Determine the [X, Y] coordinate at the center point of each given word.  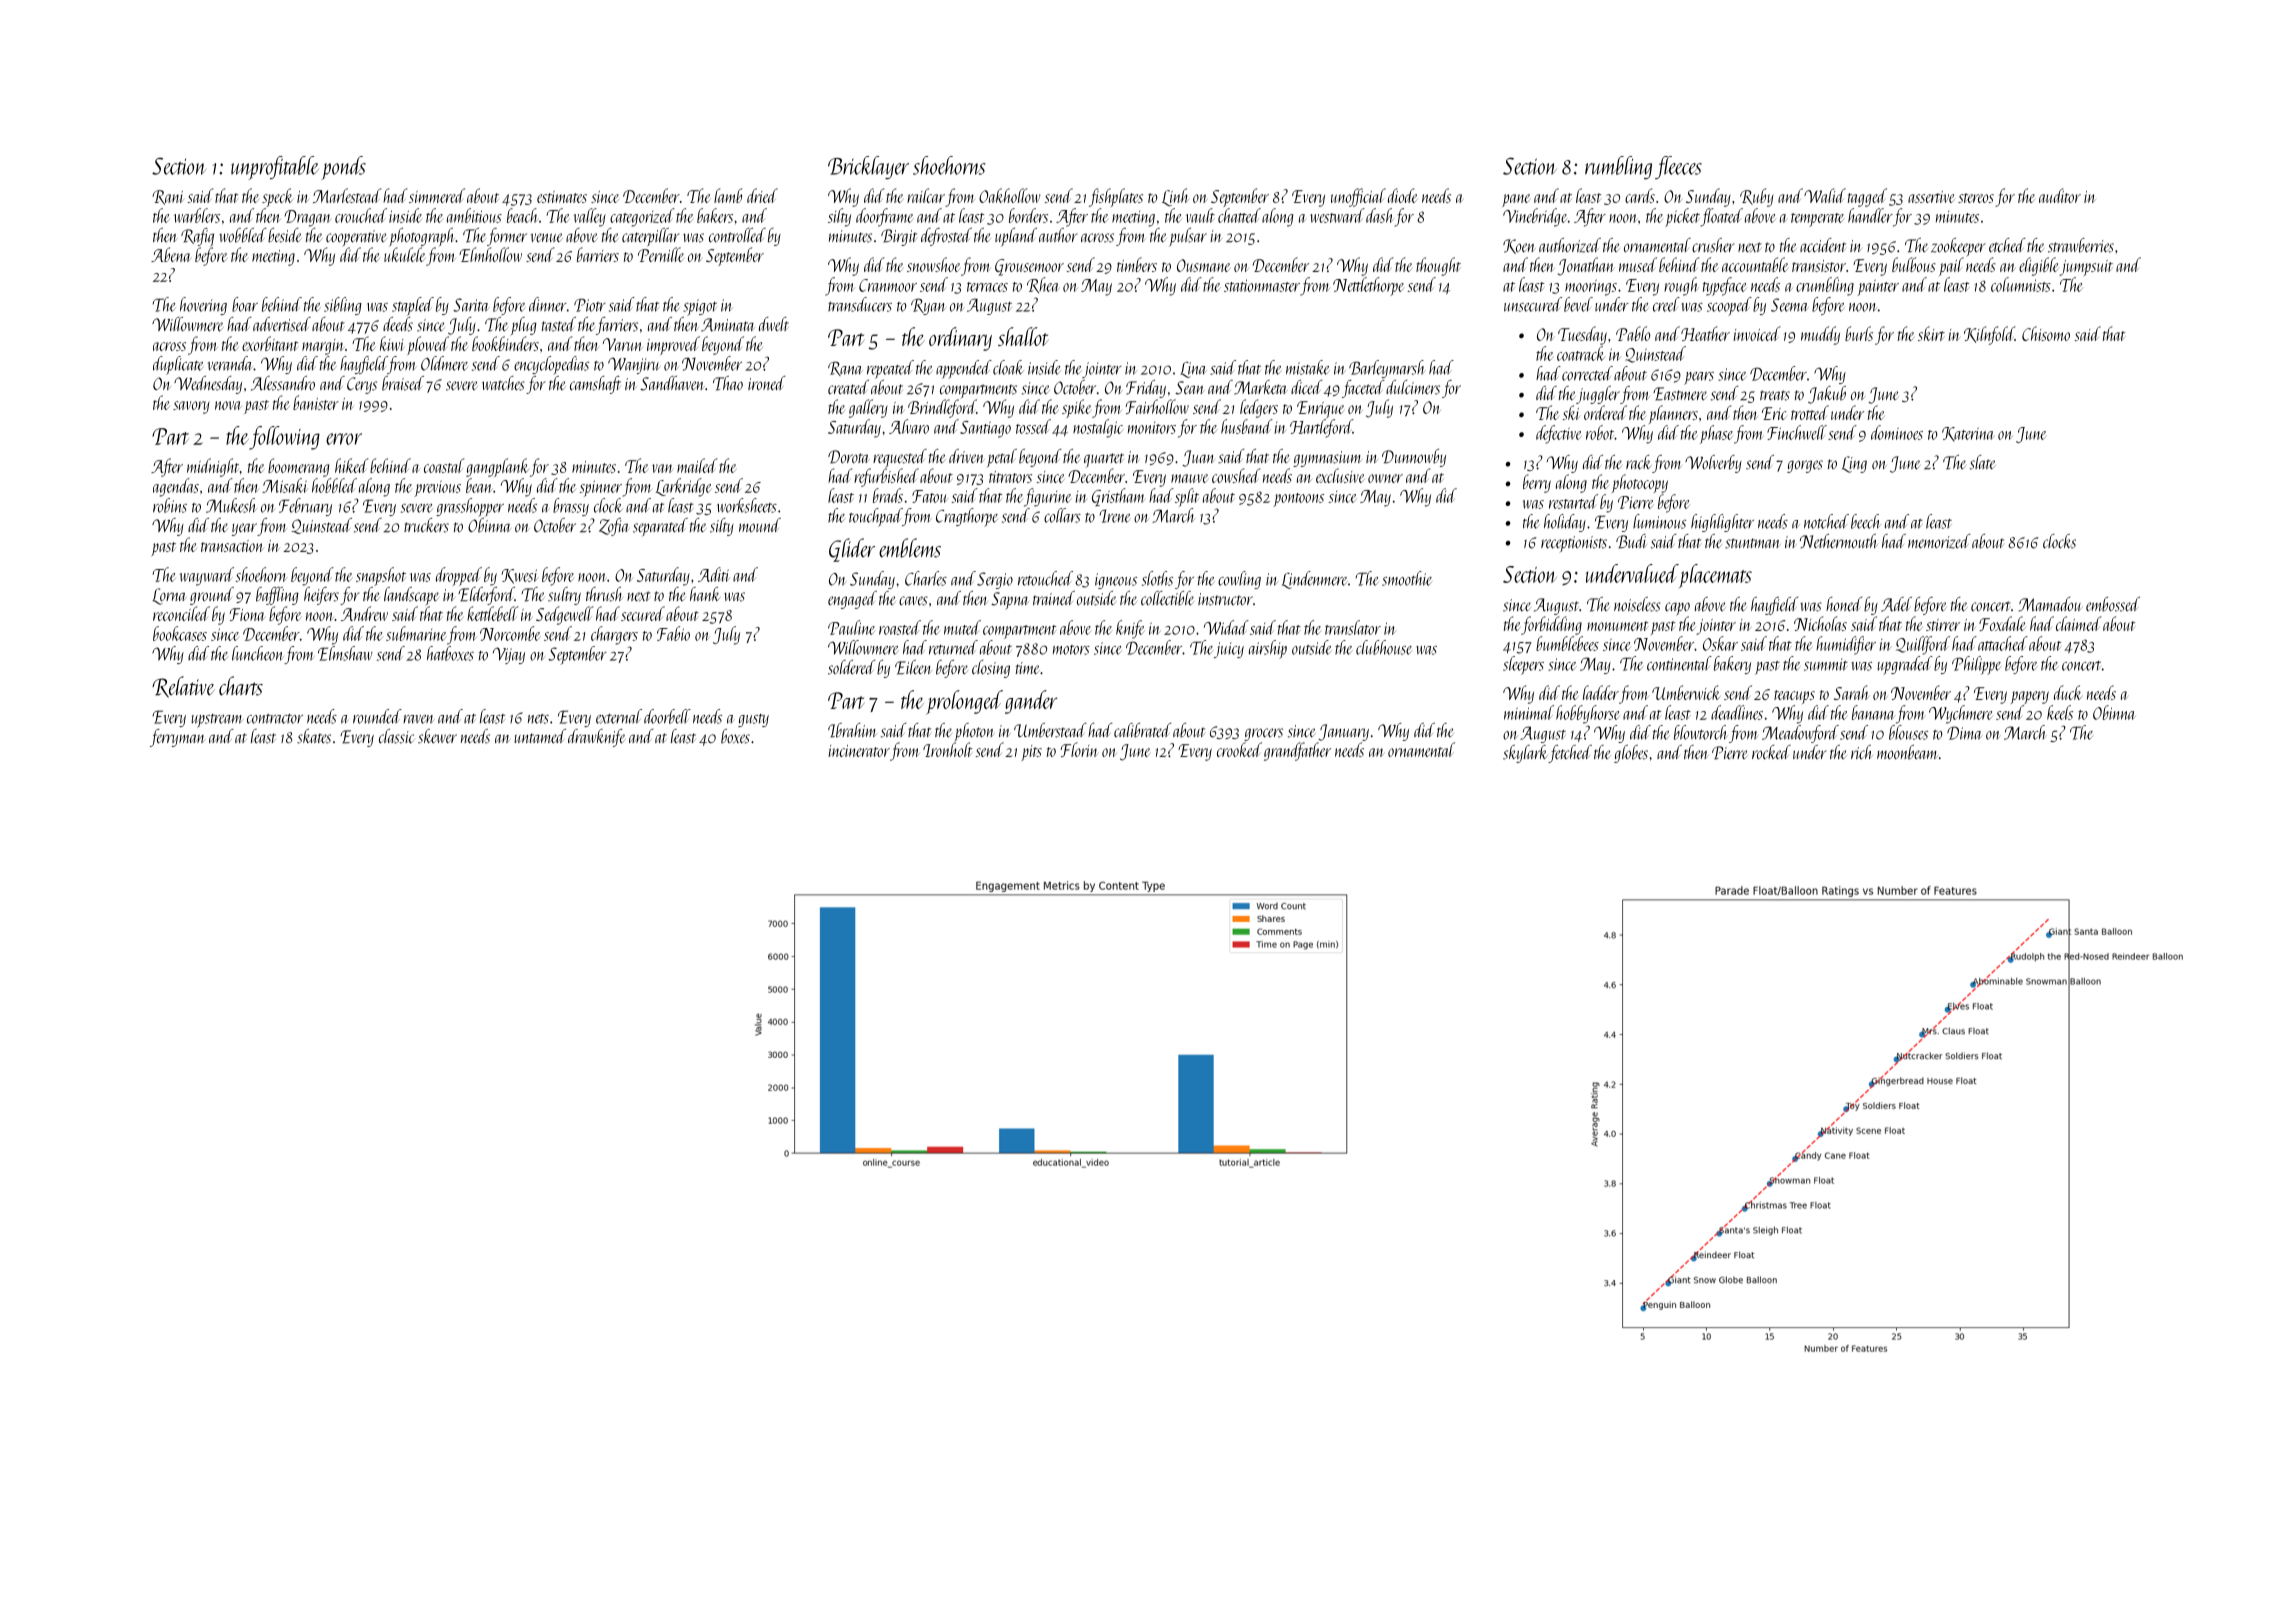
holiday [1565, 523]
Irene [1115, 516]
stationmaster [1262, 285]
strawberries [2081, 245]
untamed [540, 736]
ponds [343, 168]
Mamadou [2050, 604]
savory [191, 407]
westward [1337, 215]
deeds [398, 324]
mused [1638, 264]
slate [1983, 462]
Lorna [170, 596]
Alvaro [909, 426]
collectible [1167, 598]
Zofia [614, 527]
